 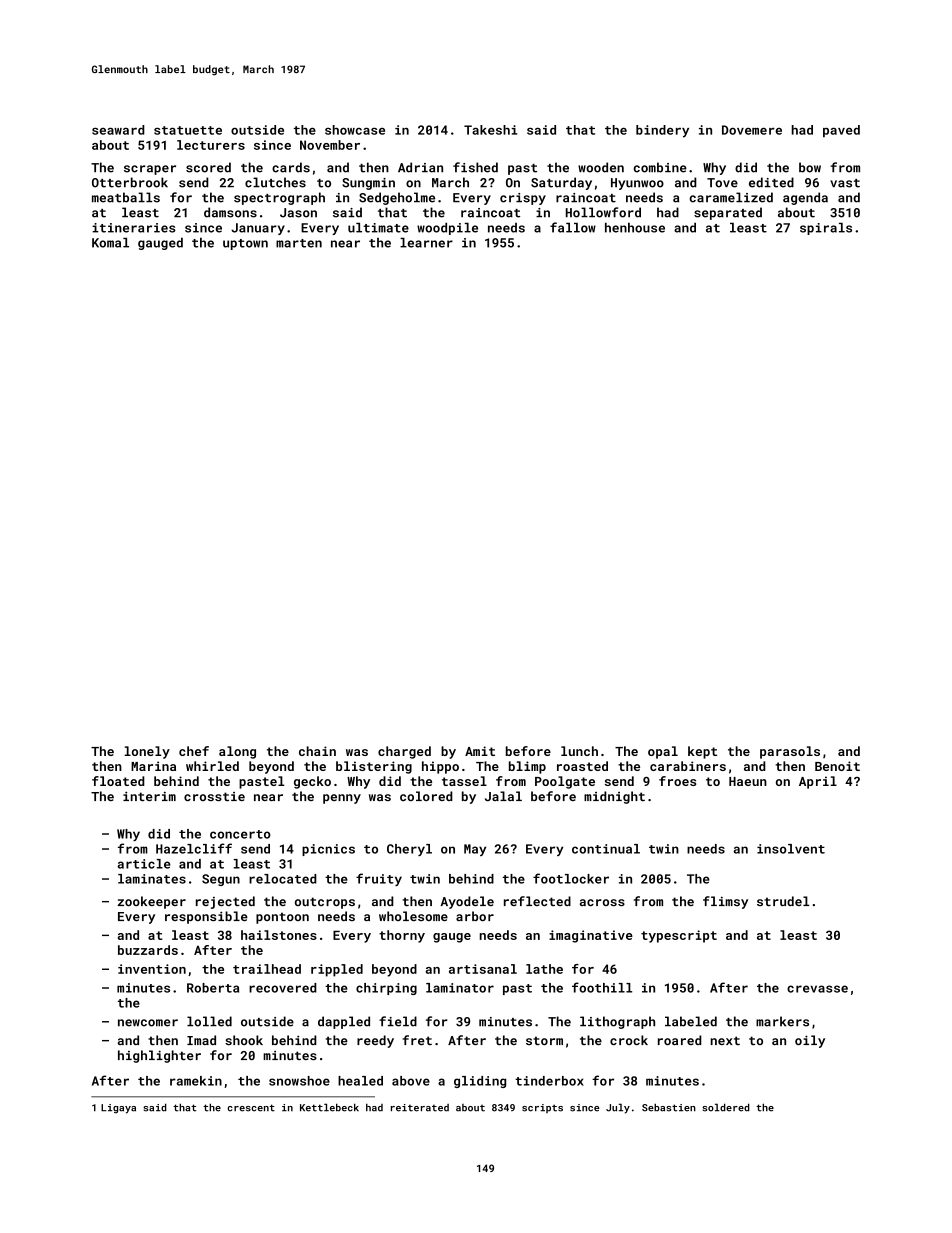 I want to click on spirals, so click(x=826, y=228).
